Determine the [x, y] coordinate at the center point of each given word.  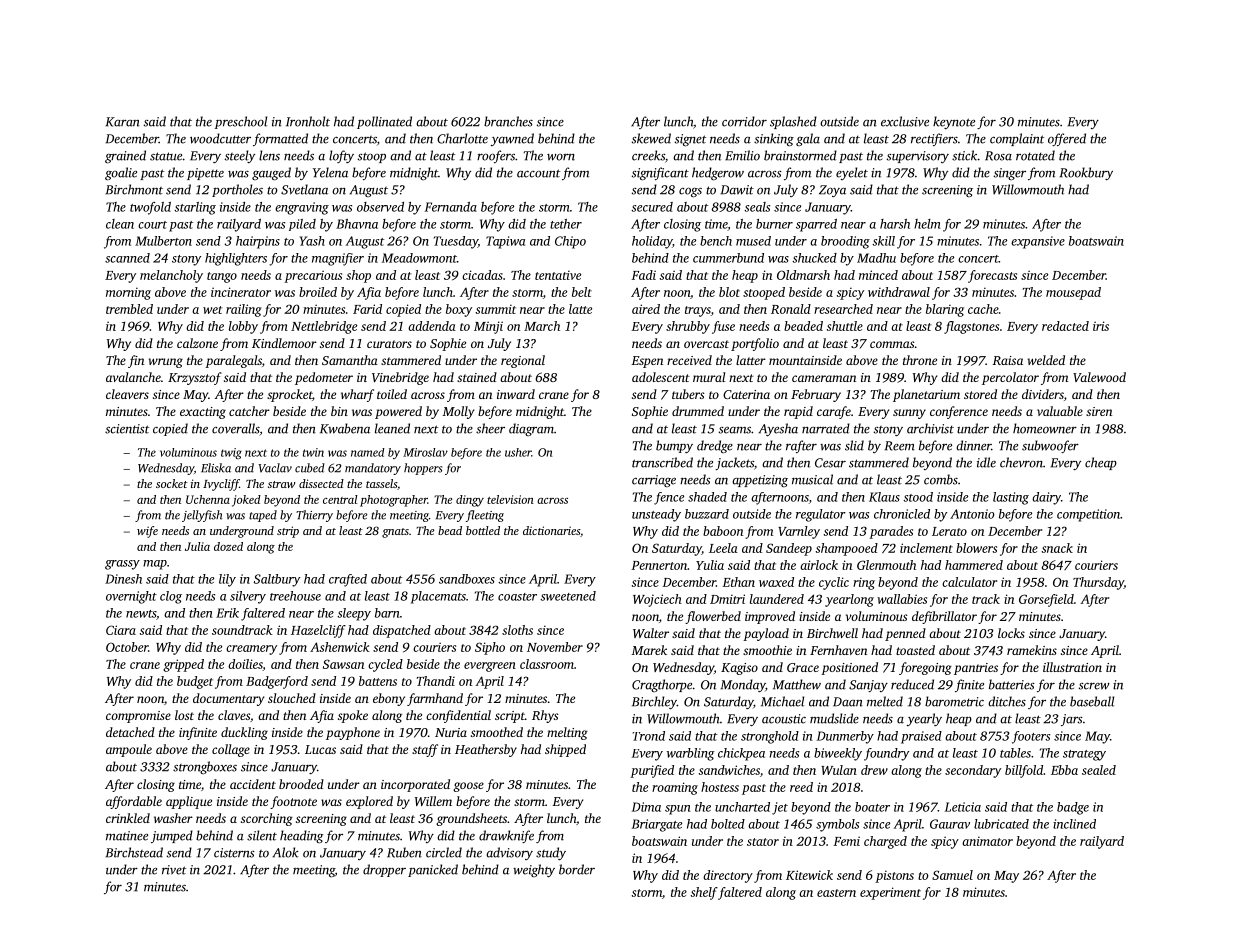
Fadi [643, 275]
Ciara [121, 630]
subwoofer [1050, 446]
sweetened [568, 596]
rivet [174, 870]
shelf [704, 893]
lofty [341, 156]
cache [983, 309]
